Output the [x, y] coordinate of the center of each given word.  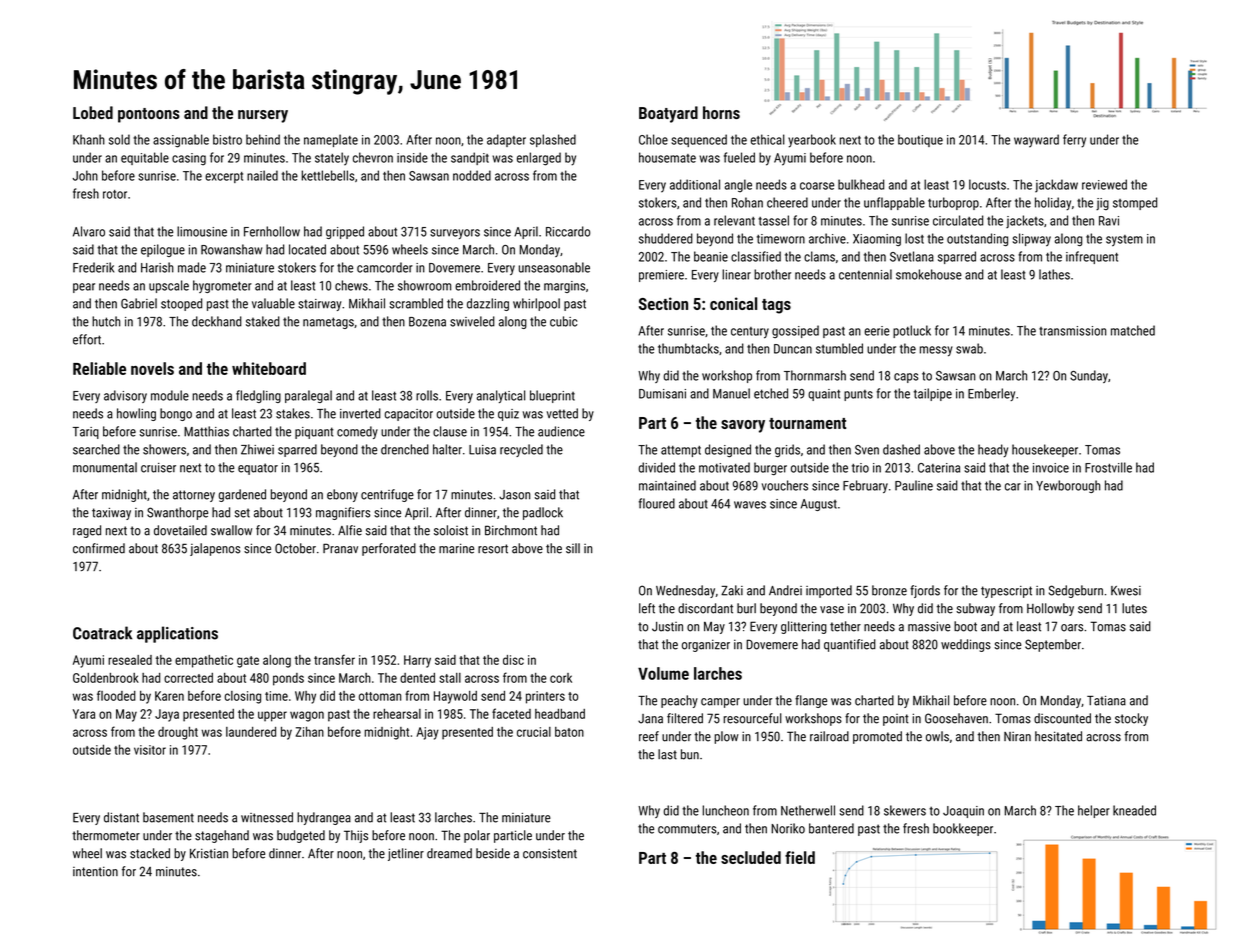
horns [721, 112]
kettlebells [328, 175]
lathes [1054, 274]
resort [493, 549]
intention [95, 871]
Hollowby [1050, 609]
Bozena [427, 322]
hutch [106, 321]
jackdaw [1056, 186]
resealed [130, 660]
